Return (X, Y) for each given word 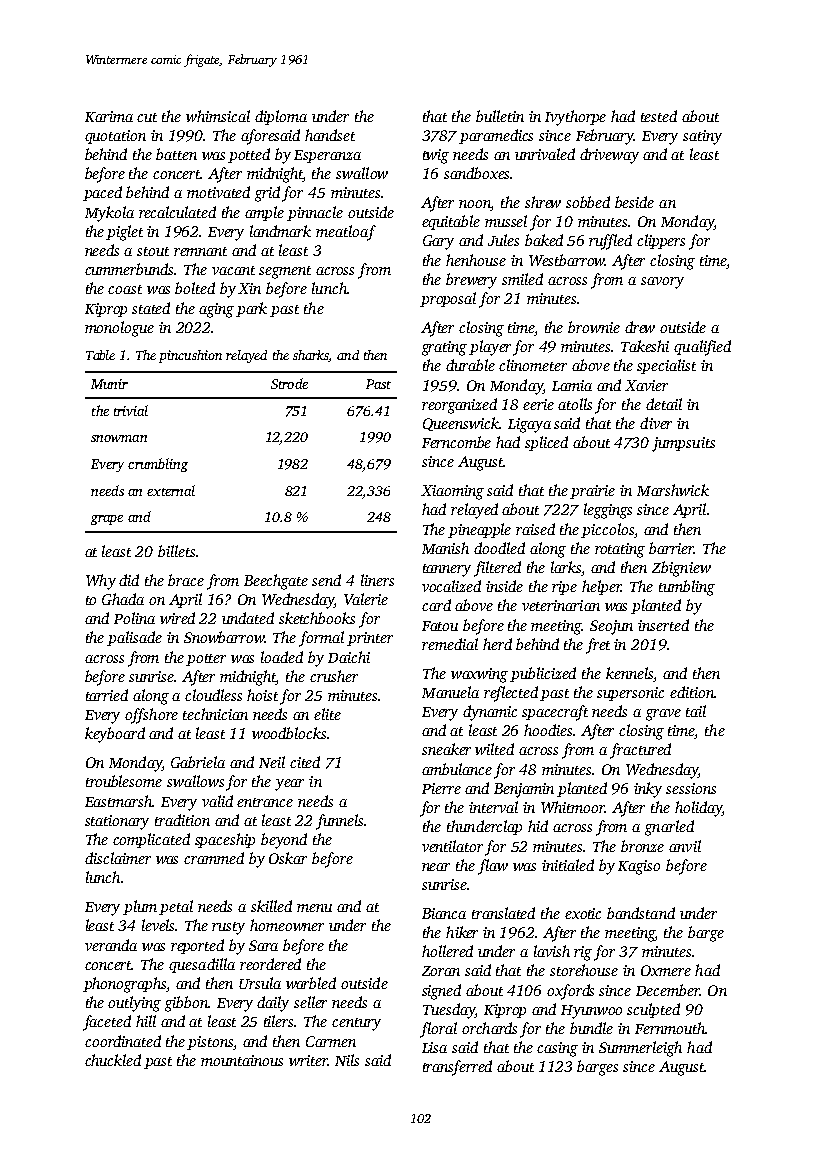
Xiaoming (452, 492)
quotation (115, 137)
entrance (265, 802)
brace (186, 580)
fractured (640, 751)
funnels (339, 822)
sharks (311, 356)
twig (436, 156)
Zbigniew (681, 569)
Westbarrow (567, 260)
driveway (609, 156)
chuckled (113, 1060)
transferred (457, 1068)
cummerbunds (130, 269)
